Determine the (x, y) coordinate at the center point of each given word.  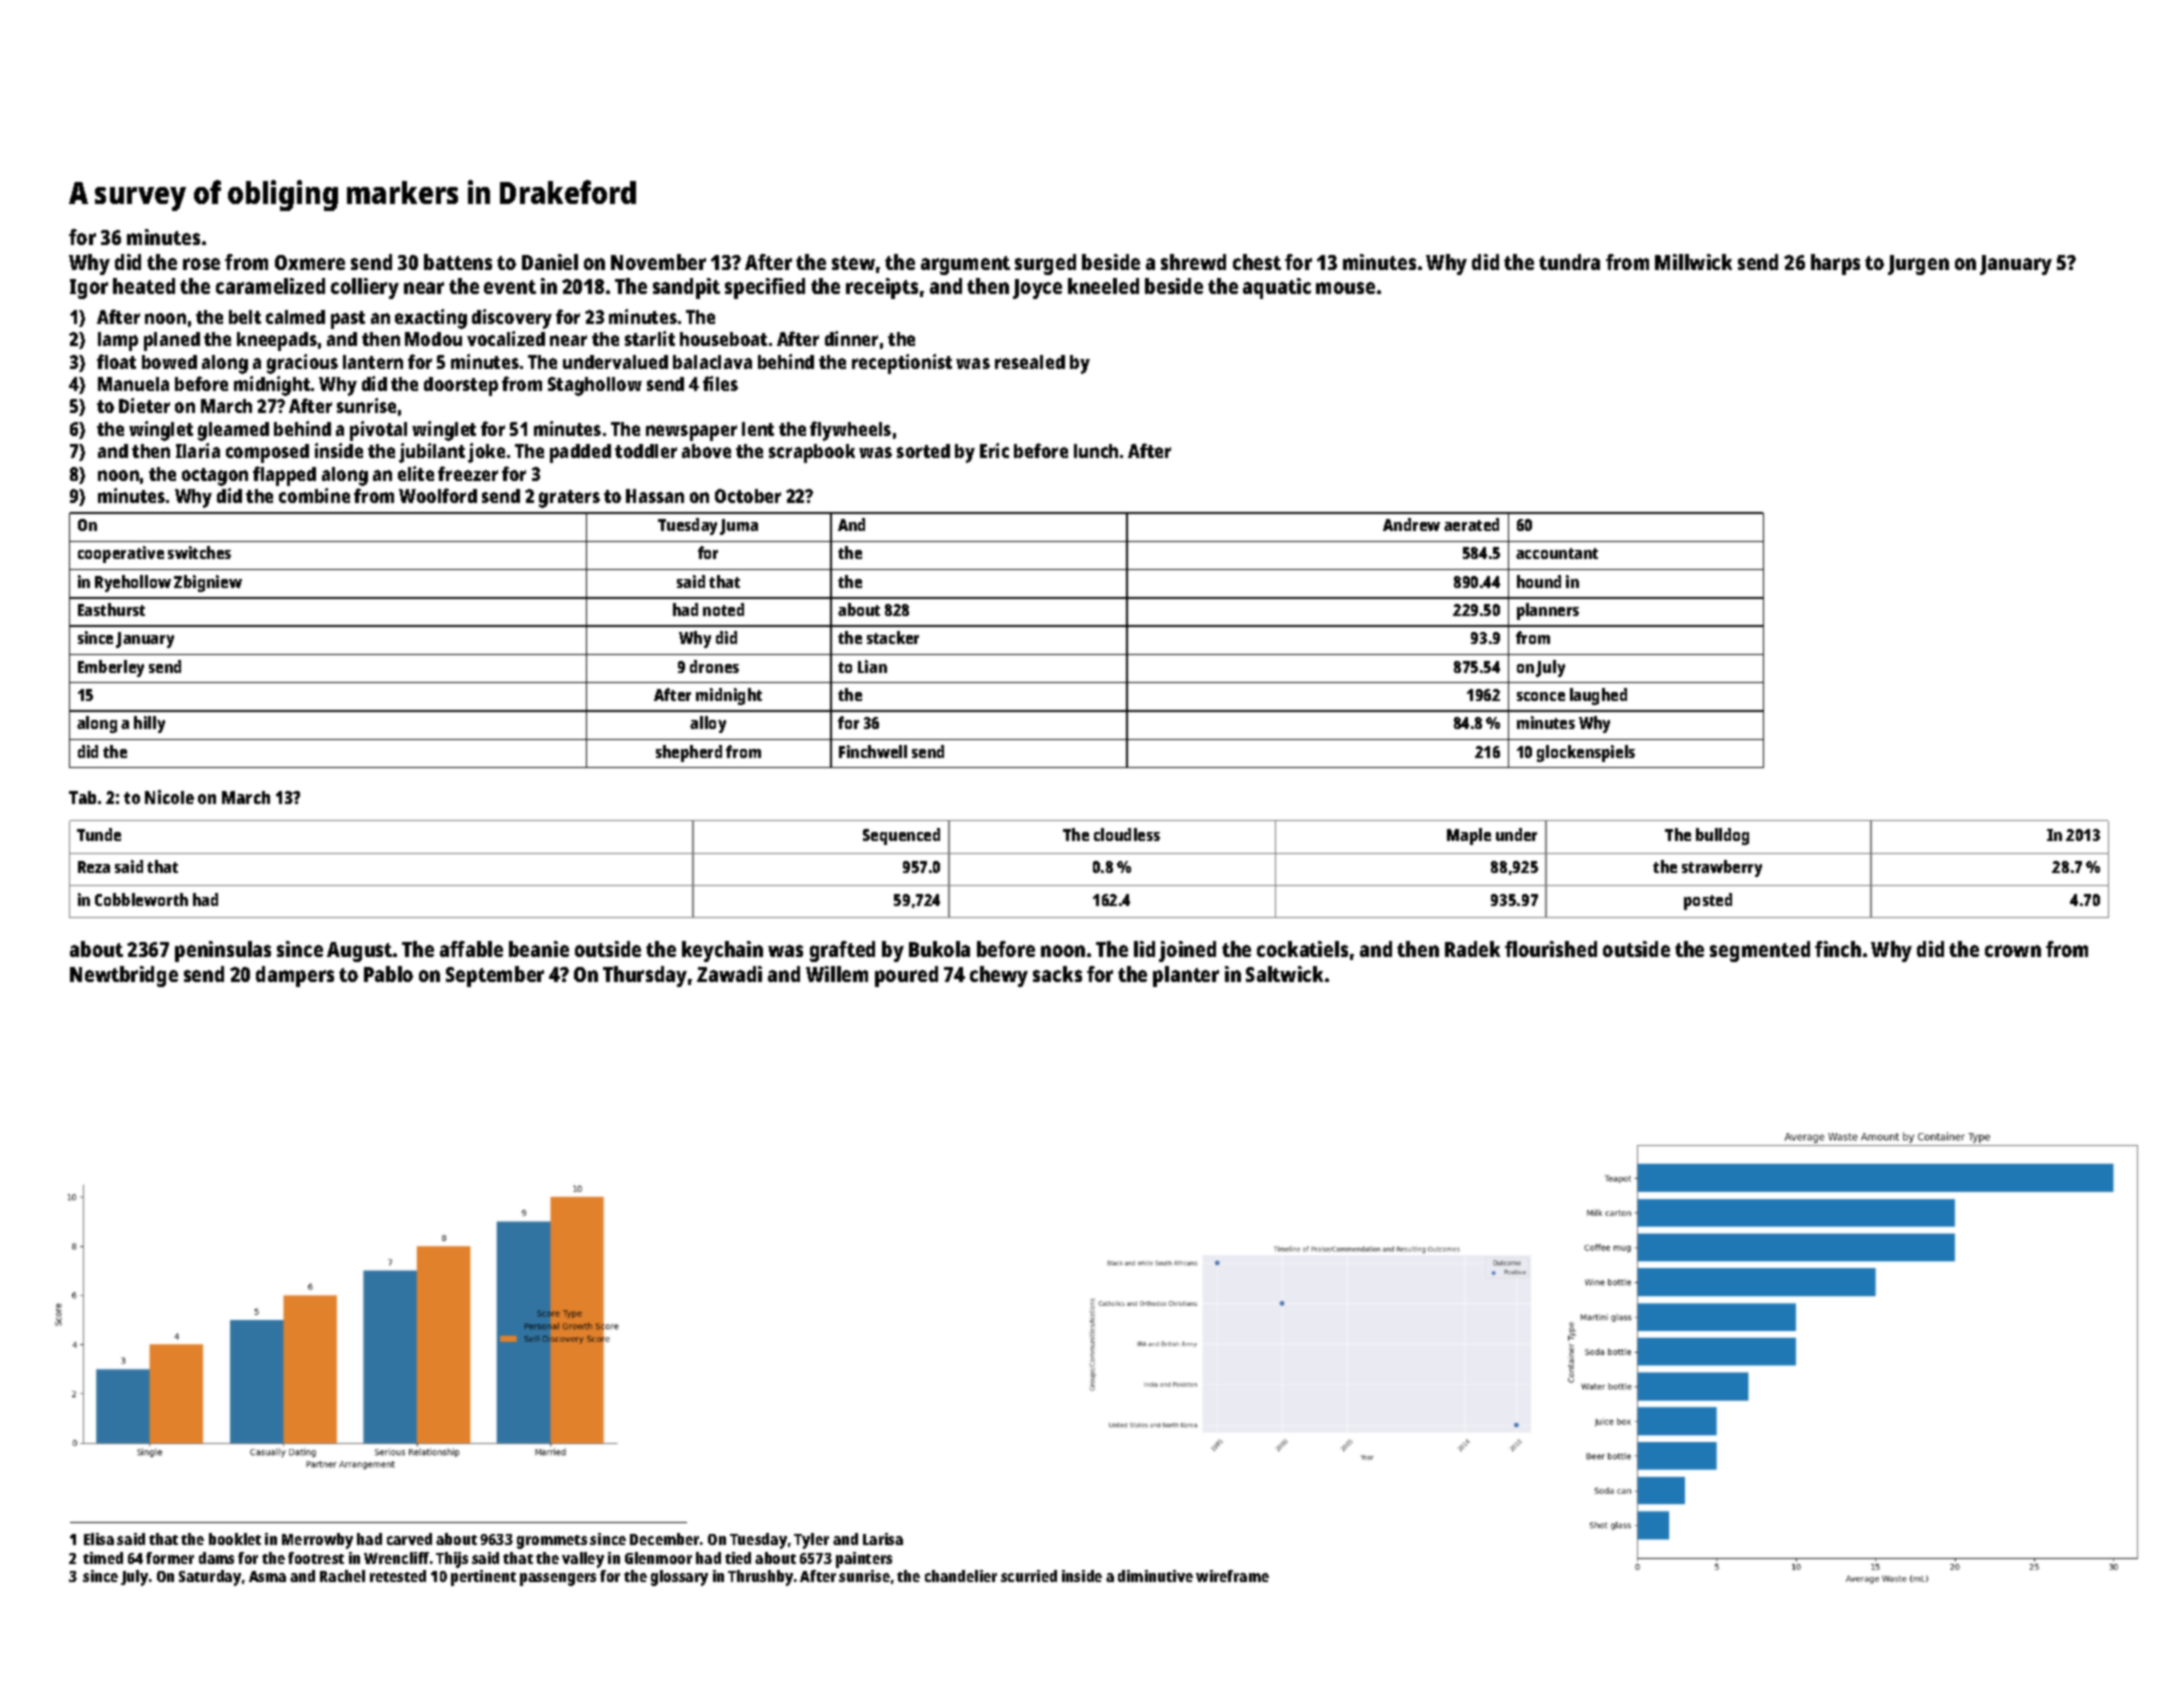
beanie (539, 949)
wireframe (1232, 1576)
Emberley (111, 668)
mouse (1345, 288)
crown (2013, 951)
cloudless (1127, 834)
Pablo (388, 974)
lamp (118, 341)
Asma (267, 1576)
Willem (837, 974)
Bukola (939, 949)
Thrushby (760, 1578)
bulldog (1722, 836)
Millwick (1693, 262)
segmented (1760, 951)
